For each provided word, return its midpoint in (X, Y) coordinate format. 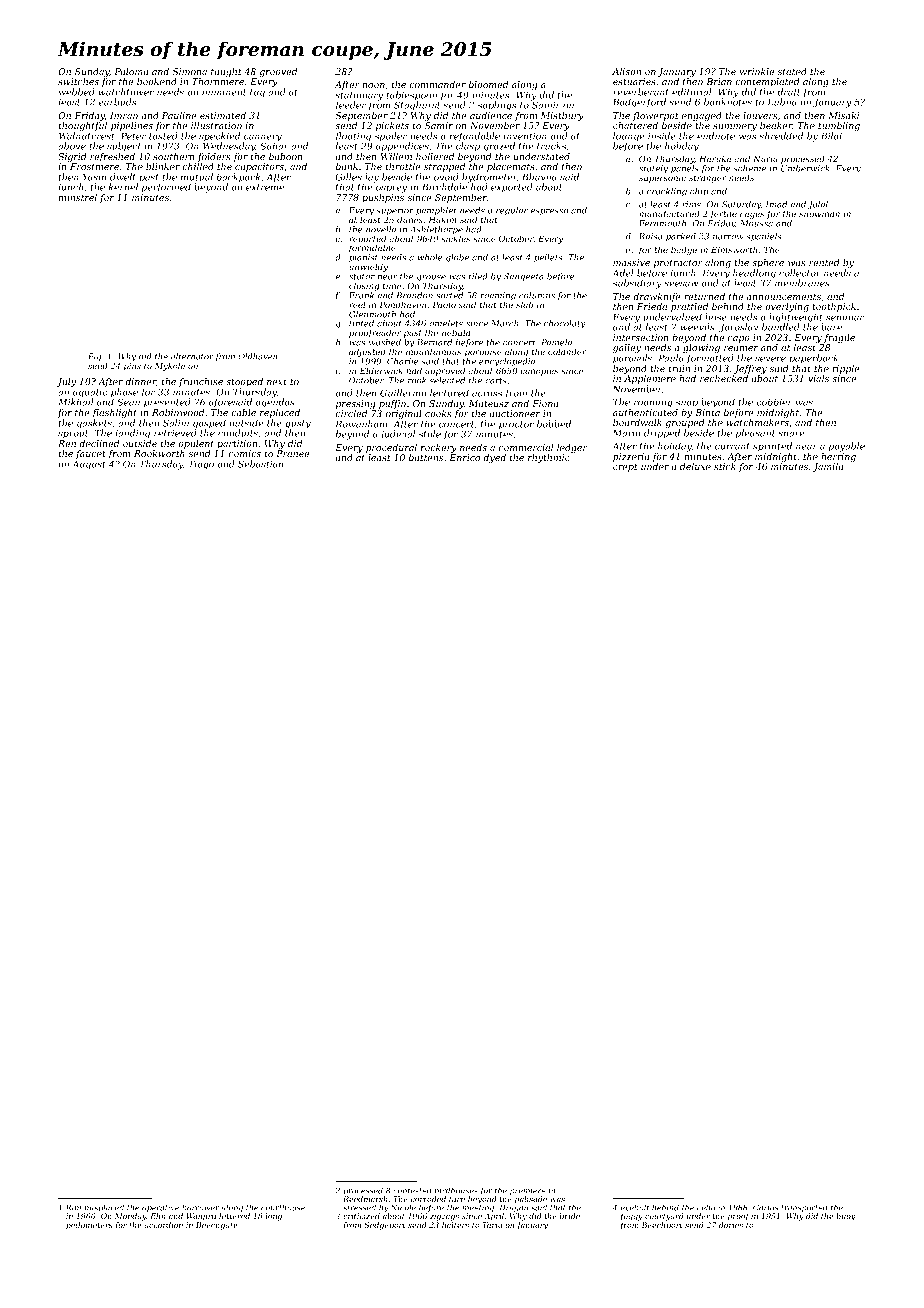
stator (362, 276)
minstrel (78, 197)
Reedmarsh (365, 1199)
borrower (200, 1207)
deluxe (695, 466)
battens (426, 457)
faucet (91, 454)
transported (804, 1208)
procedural (391, 448)
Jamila (828, 467)
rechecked (724, 378)
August (89, 465)
